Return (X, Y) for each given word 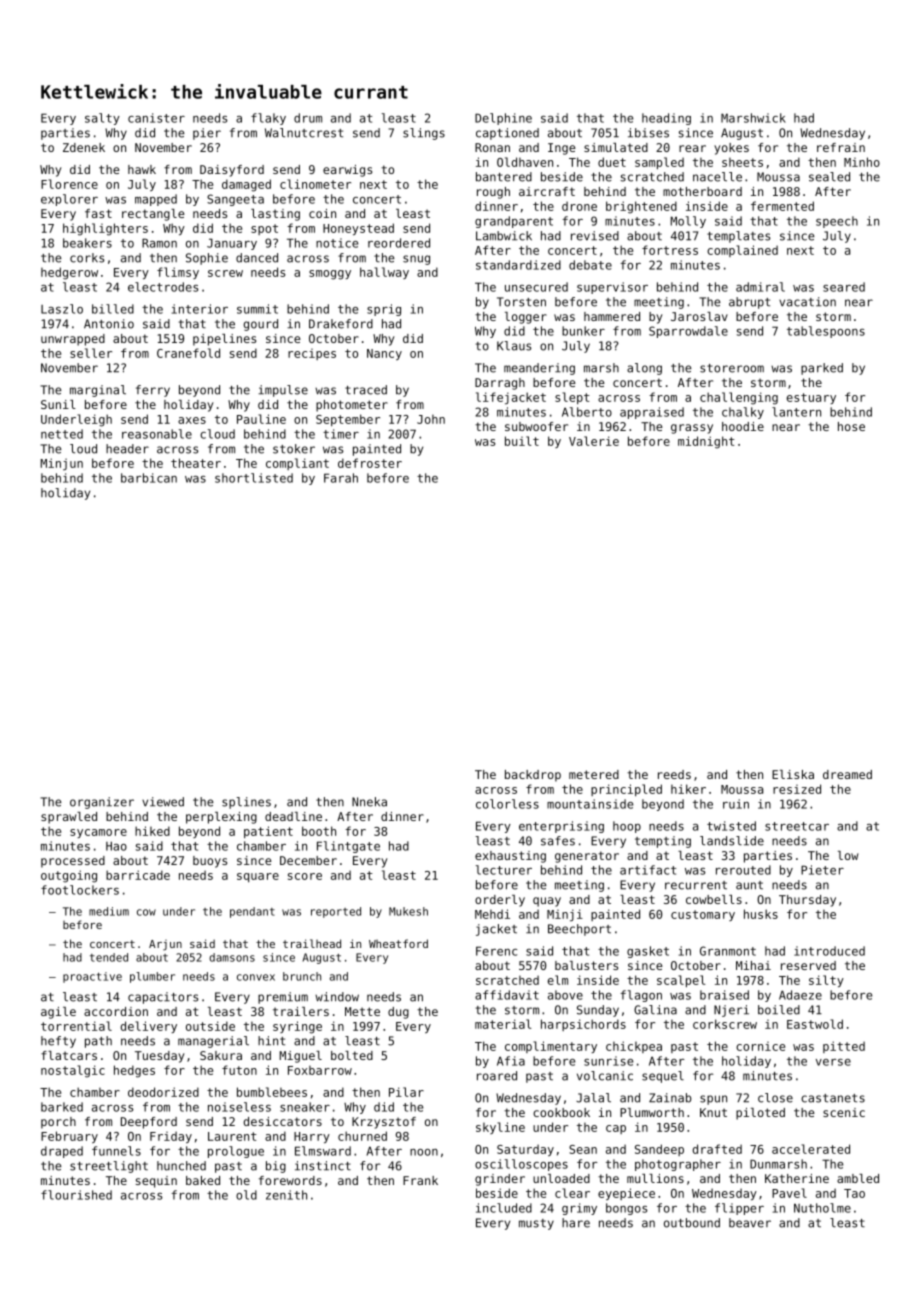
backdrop (533, 776)
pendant (252, 912)
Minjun (61, 464)
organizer (102, 803)
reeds (674, 774)
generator (587, 857)
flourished (76, 1195)
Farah (341, 478)
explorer (69, 200)
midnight (706, 442)
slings (424, 134)
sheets (742, 162)
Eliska (793, 774)
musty (536, 1224)
